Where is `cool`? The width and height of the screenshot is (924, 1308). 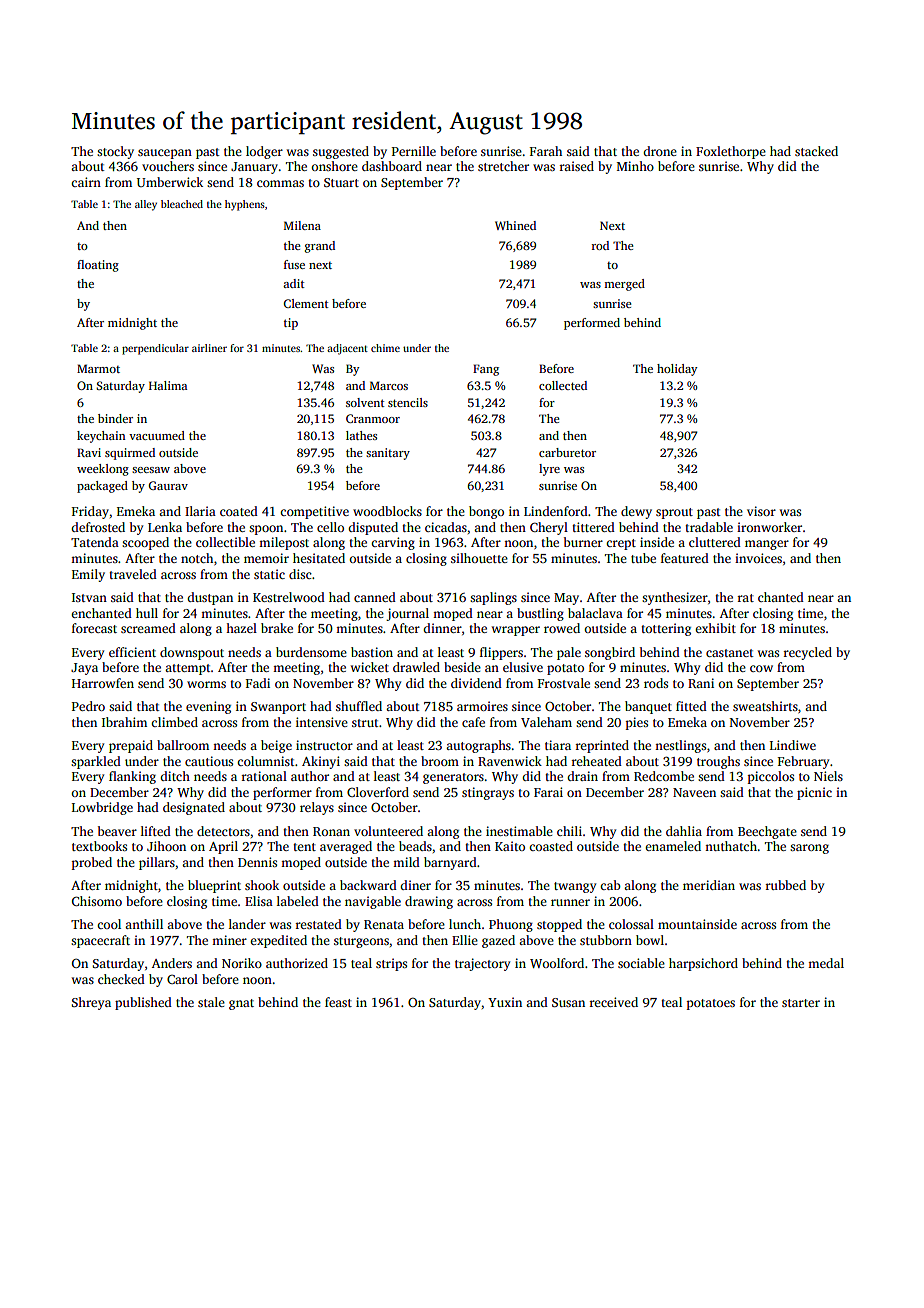
cool is located at coordinates (109, 924).
